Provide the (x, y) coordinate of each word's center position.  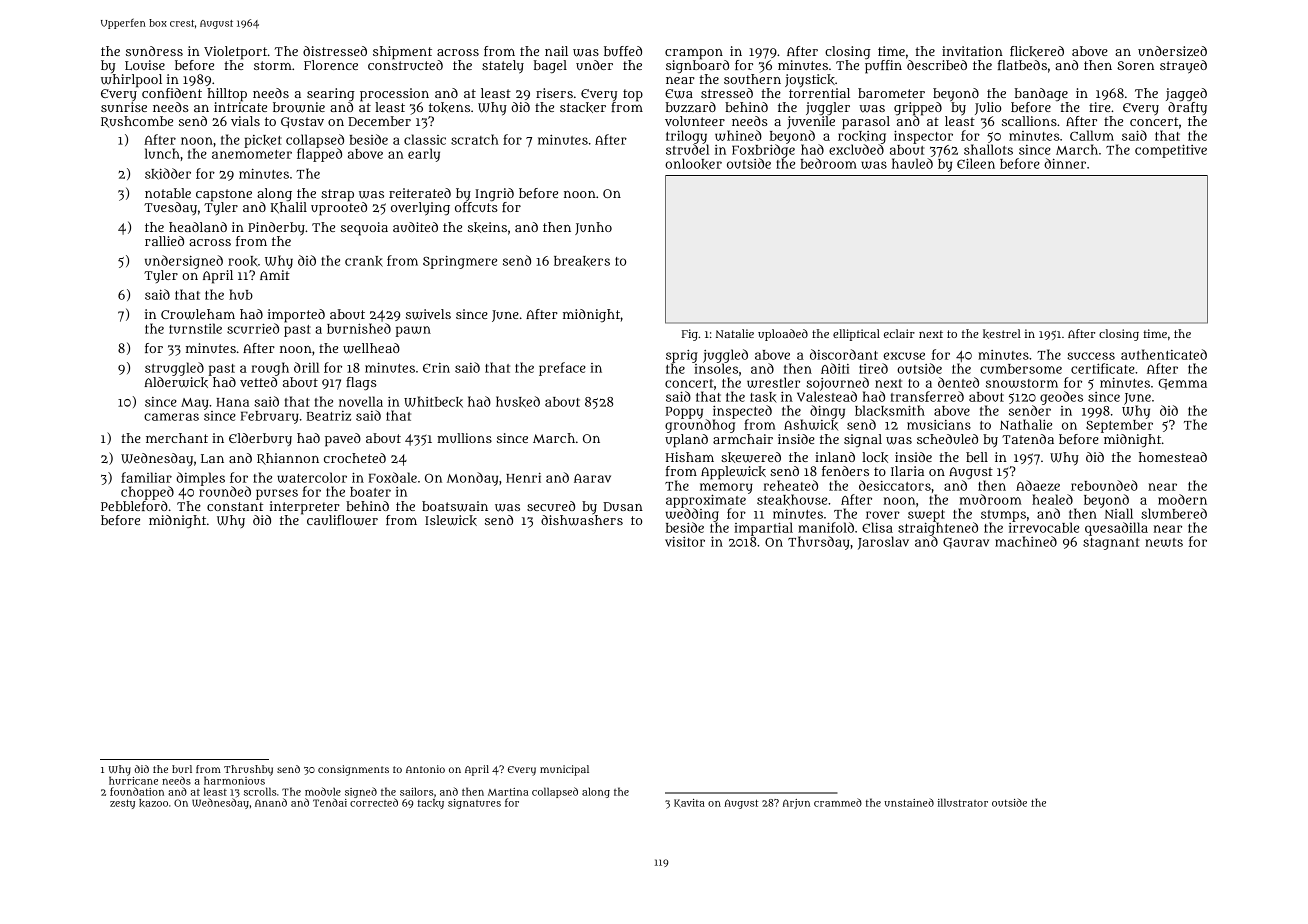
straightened (938, 529)
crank (364, 261)
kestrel (1002, 334)
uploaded (783, 335)
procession (394, 95)
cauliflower (342, 520)
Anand (271, 802)
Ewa (679, 94)
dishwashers (582, 520)
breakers (582, 261)
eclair (899, 333)
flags (361, 384)
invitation (972, 51)
